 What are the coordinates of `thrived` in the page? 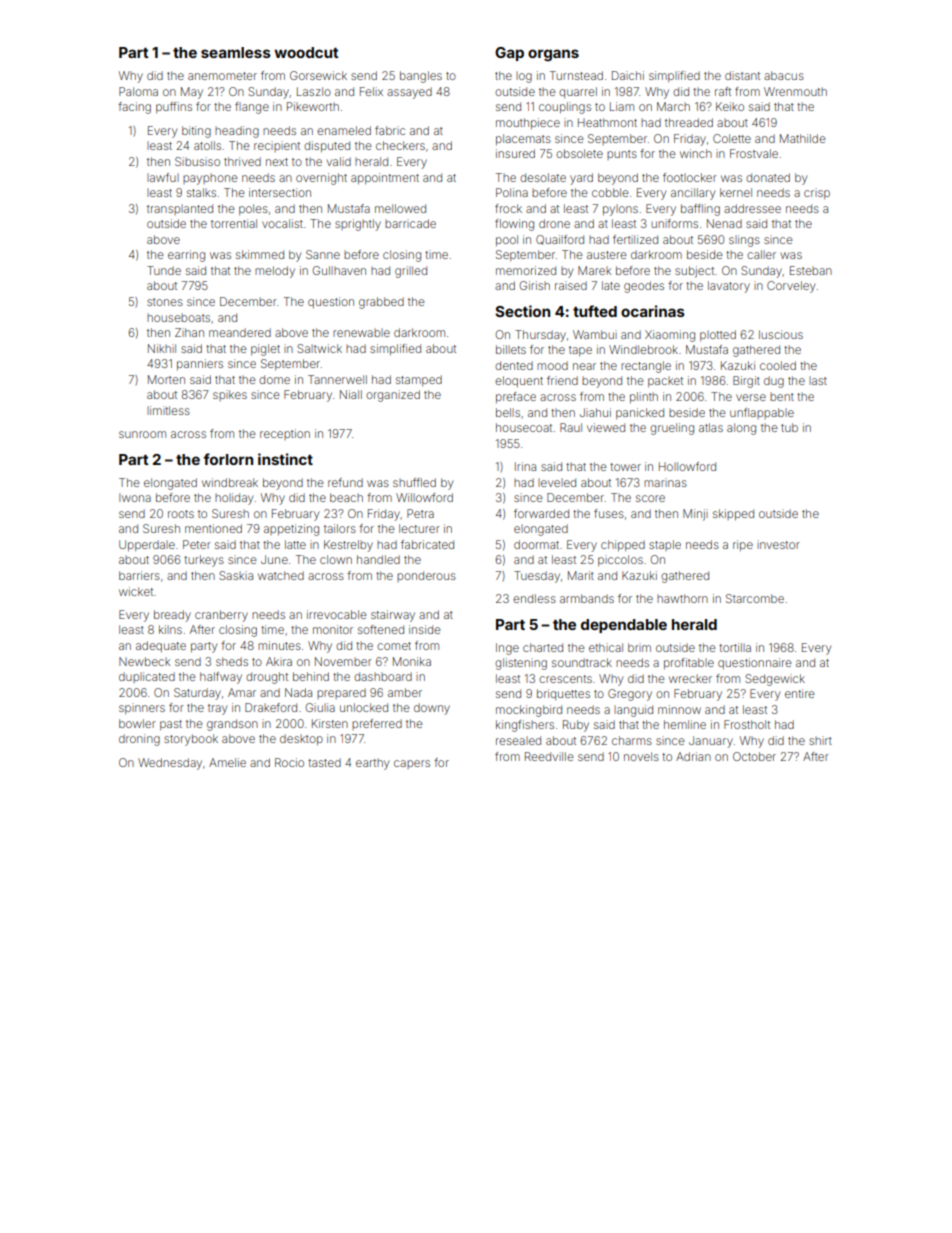 It's located at (242, 161).
